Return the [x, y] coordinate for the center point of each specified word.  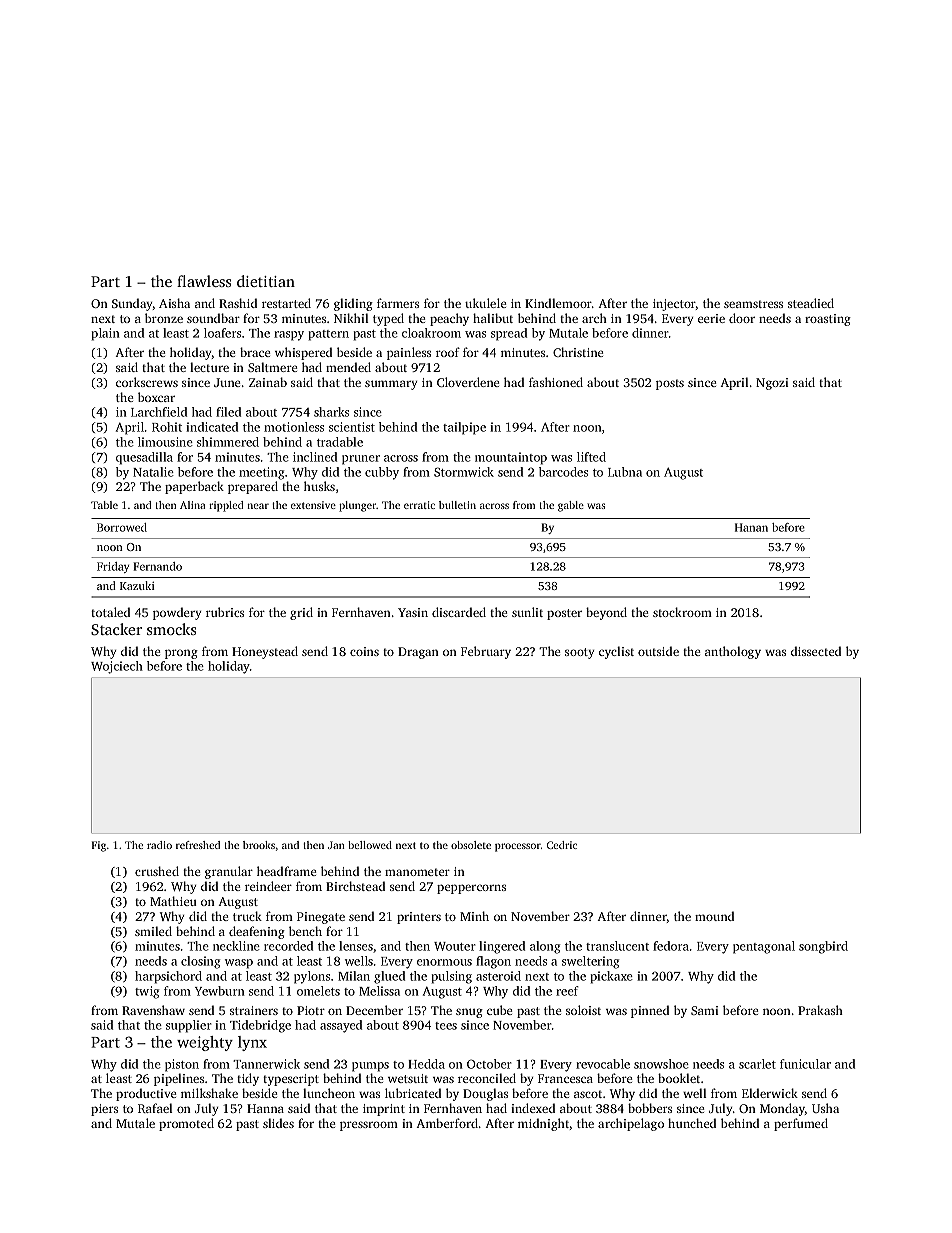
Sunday [132, 304]
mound [714, 916]
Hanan [751, 527]
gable [571, 506]
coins [364, 651]
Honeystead [265, 652]
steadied [811, 303]
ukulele [485, 303]
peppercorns [471, 889]
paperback [194, 487]
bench [305, 931]
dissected [816, 651]
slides [278, 1123]
